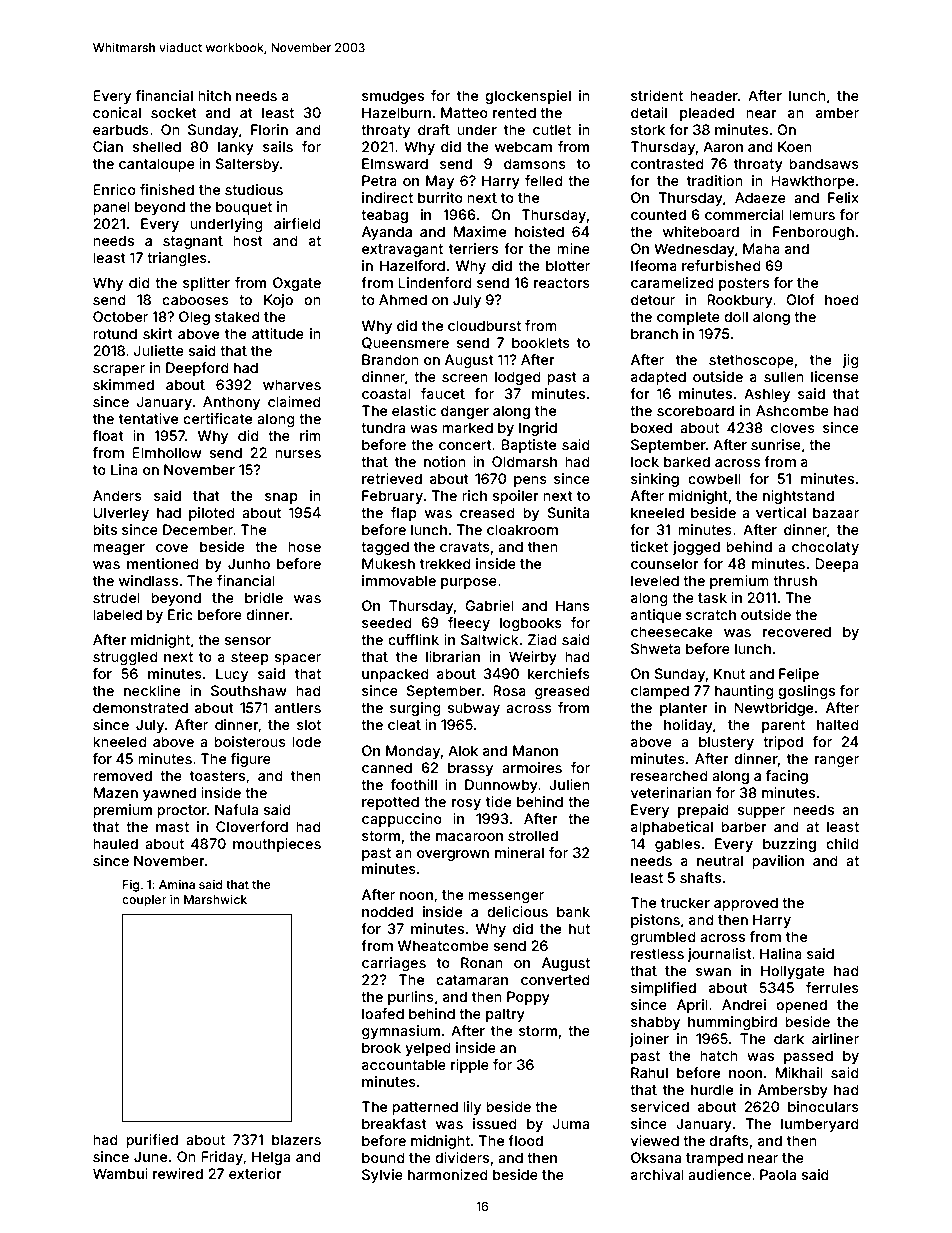 This screenshot has width=952, height=1233. What do you see at coordinates (117, 112) in the screenshot?
I see `conical` at bounding box center [117, 112].
